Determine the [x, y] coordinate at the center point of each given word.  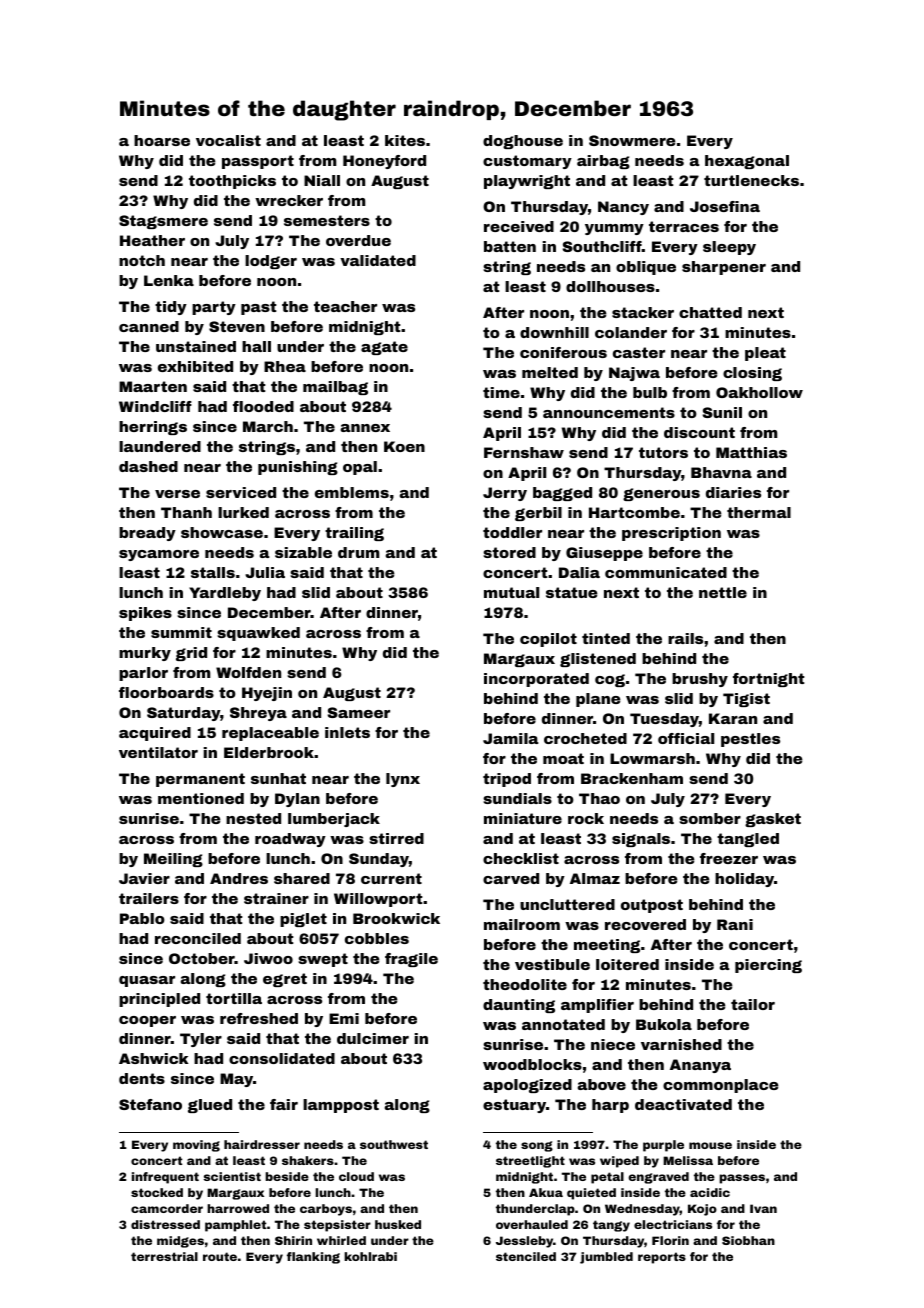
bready [147, 534]
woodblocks [532, 1064]
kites [405, 140]
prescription [671, 534]
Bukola [664, 1024]
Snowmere [632, 140]
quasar [147, 981]
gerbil [538, 514]
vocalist [228, 140]
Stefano [150, 1104]
